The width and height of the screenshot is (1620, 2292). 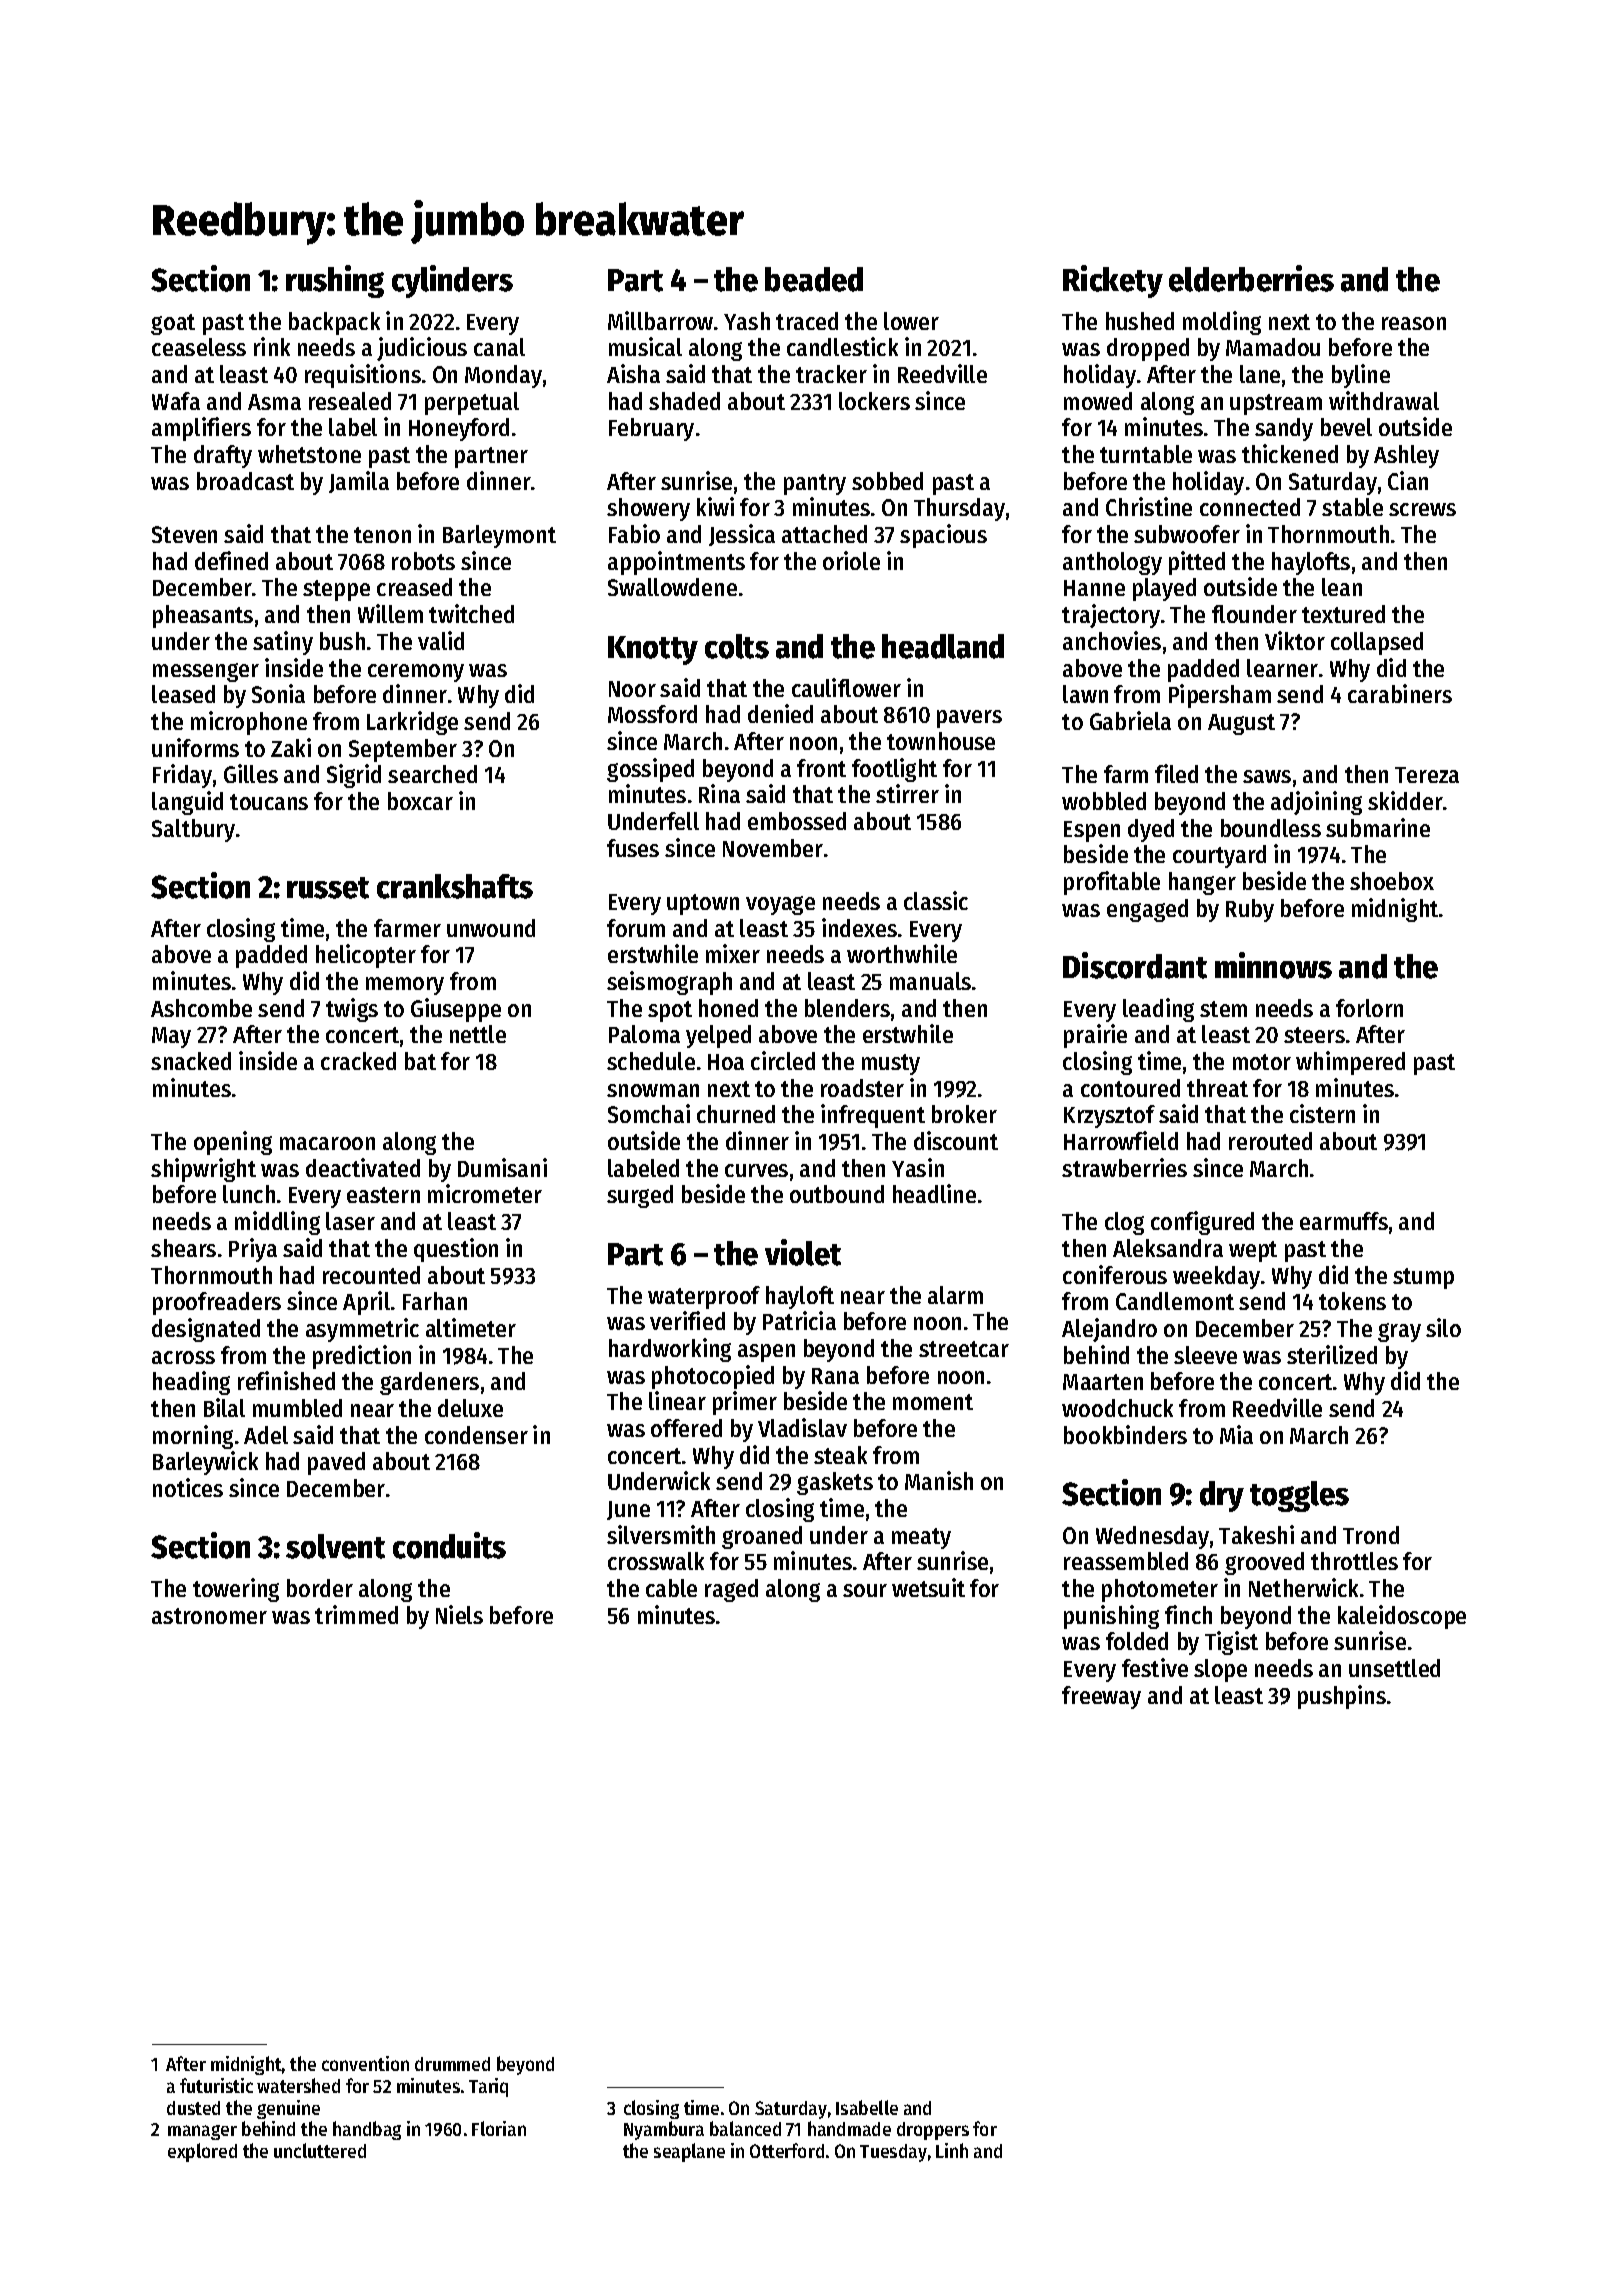 What do you see at coordinates (964, 1349) in the screenshot?
I see `streetcar` at bounding box center [964, 1349].
